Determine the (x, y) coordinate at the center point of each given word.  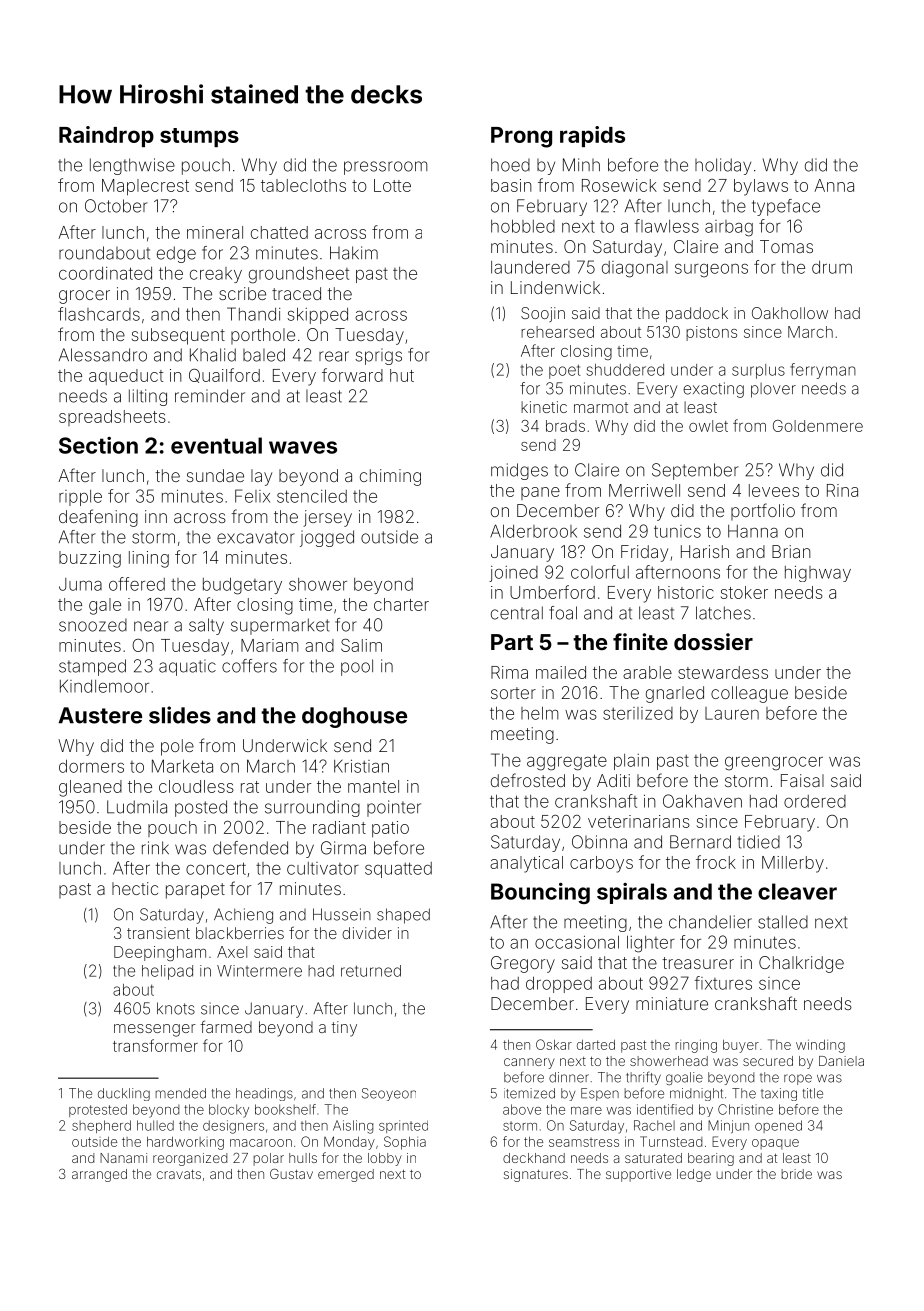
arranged (99, 1175)
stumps (199, 137)
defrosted (528, 780)
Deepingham (160, 953)
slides (180, 715)
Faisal (802, 780)
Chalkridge (801, 964)
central (517, 613)
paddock (697, 314)
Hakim (354, 253)
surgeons (711, 271)
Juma (80, 584)
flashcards (99, 314)
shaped (403, 916)
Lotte (392, 185)
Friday (644, 553)
